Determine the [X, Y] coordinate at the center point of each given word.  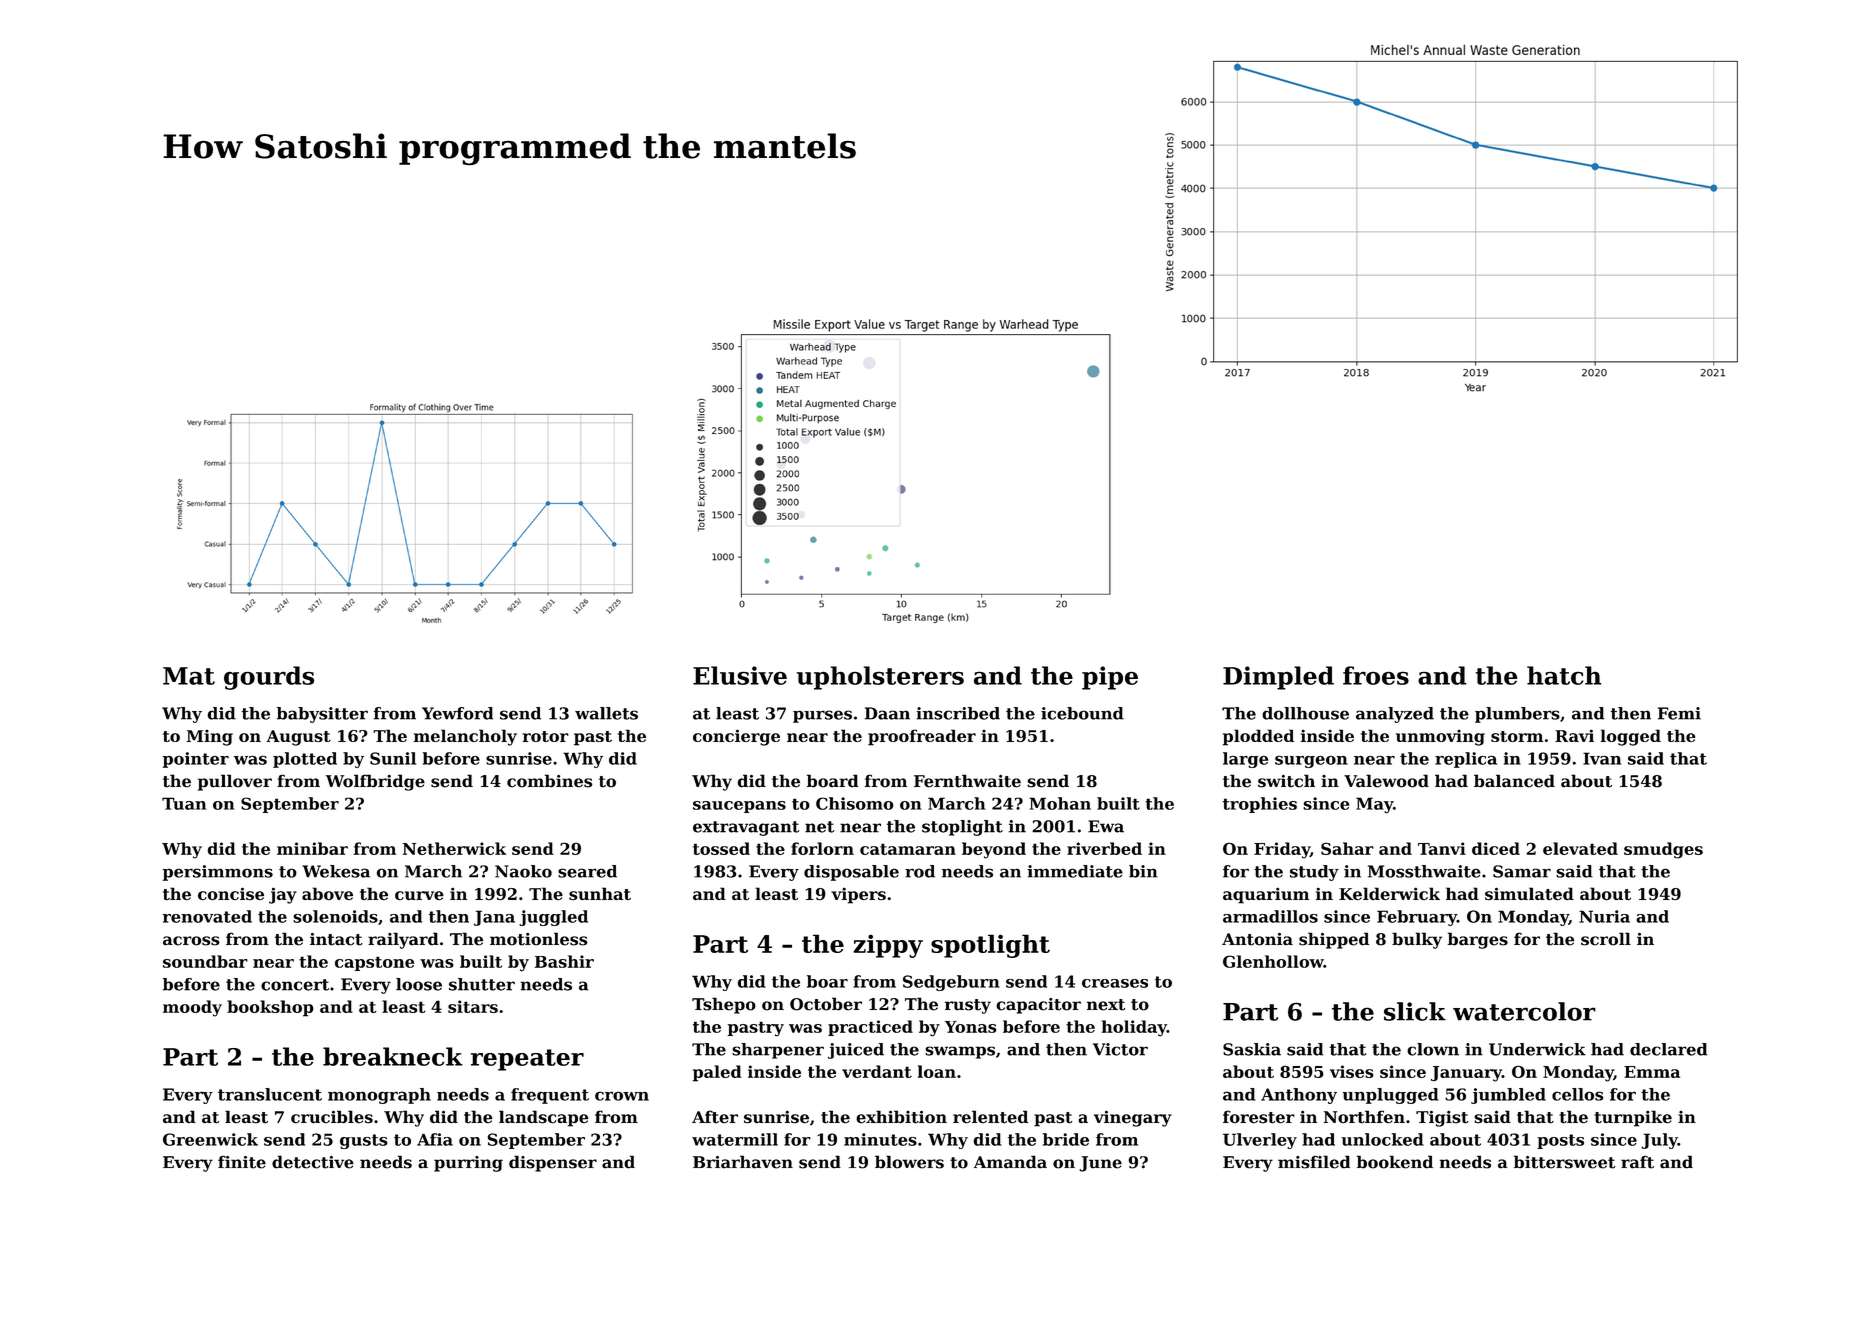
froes [1376, 675]
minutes [880, 1139]
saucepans [739, 807]
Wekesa [336, 871]
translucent [270, 1094]
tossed [721, 848]
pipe [1110, 678]
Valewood [1386, 781]
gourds [269, 678]
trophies [1260, 805]
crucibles [332, 1117]
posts [1560, 1141]
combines [549, 781]
